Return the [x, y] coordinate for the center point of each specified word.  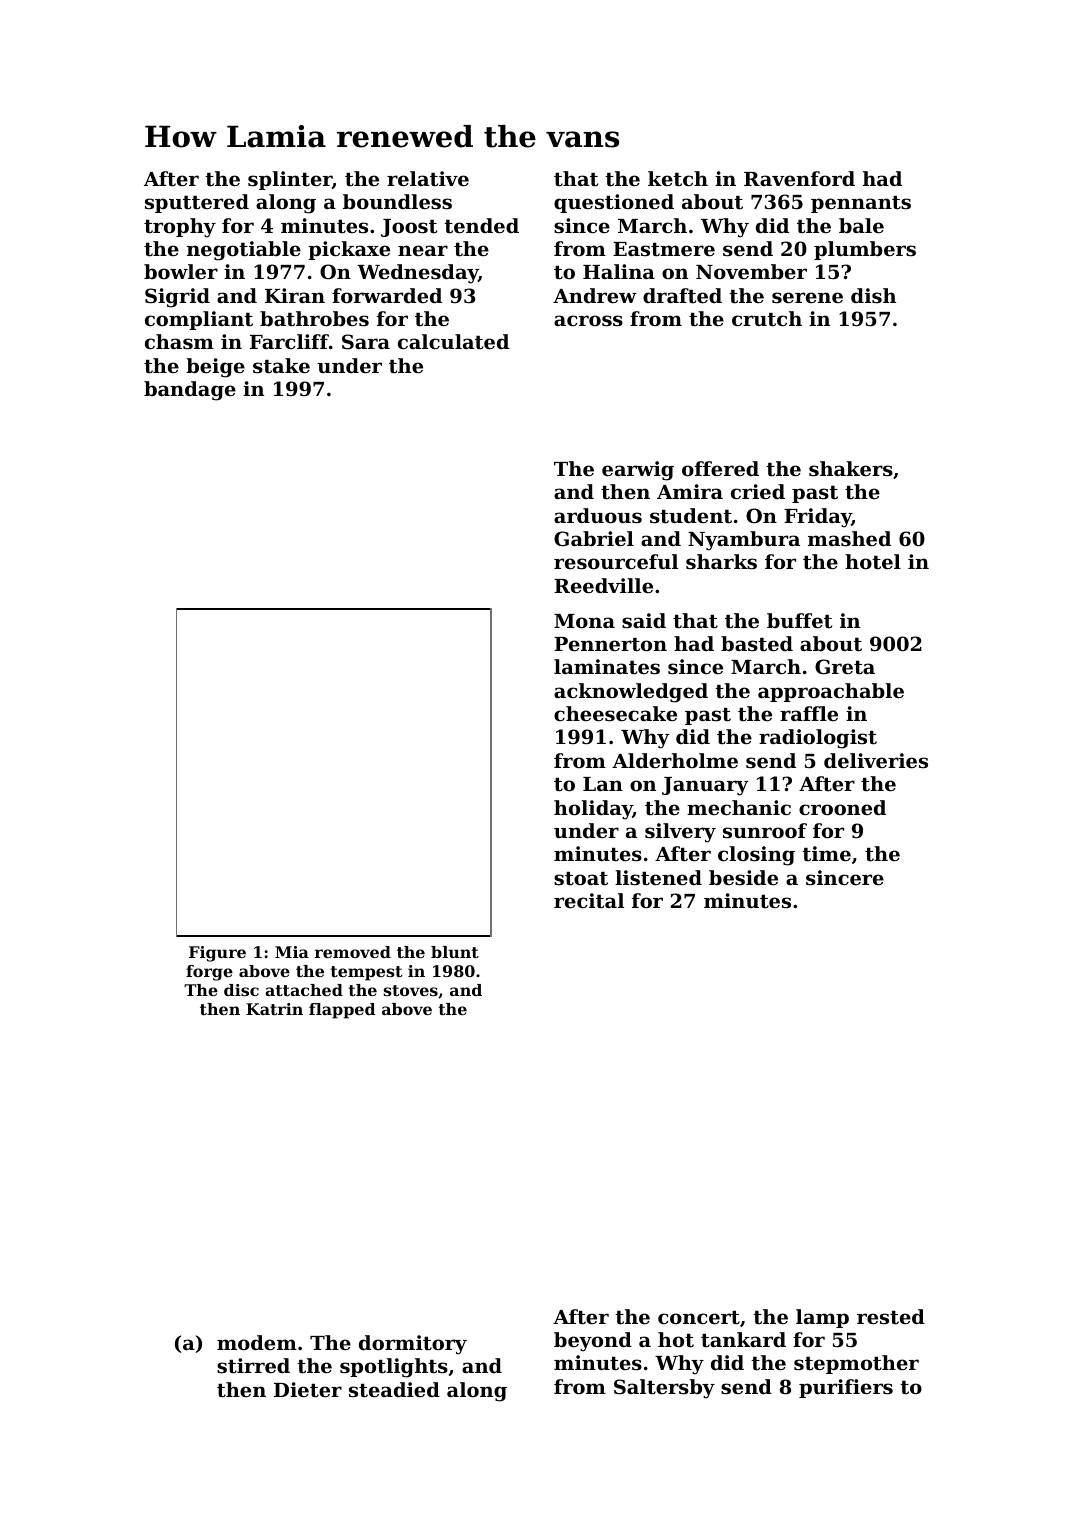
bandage [190, 391]
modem [257, 1342]
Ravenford [799, 178]
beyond [593, 1342]
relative [428, 178]
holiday [593, 810]
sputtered [197, 203]
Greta [845, 667]
